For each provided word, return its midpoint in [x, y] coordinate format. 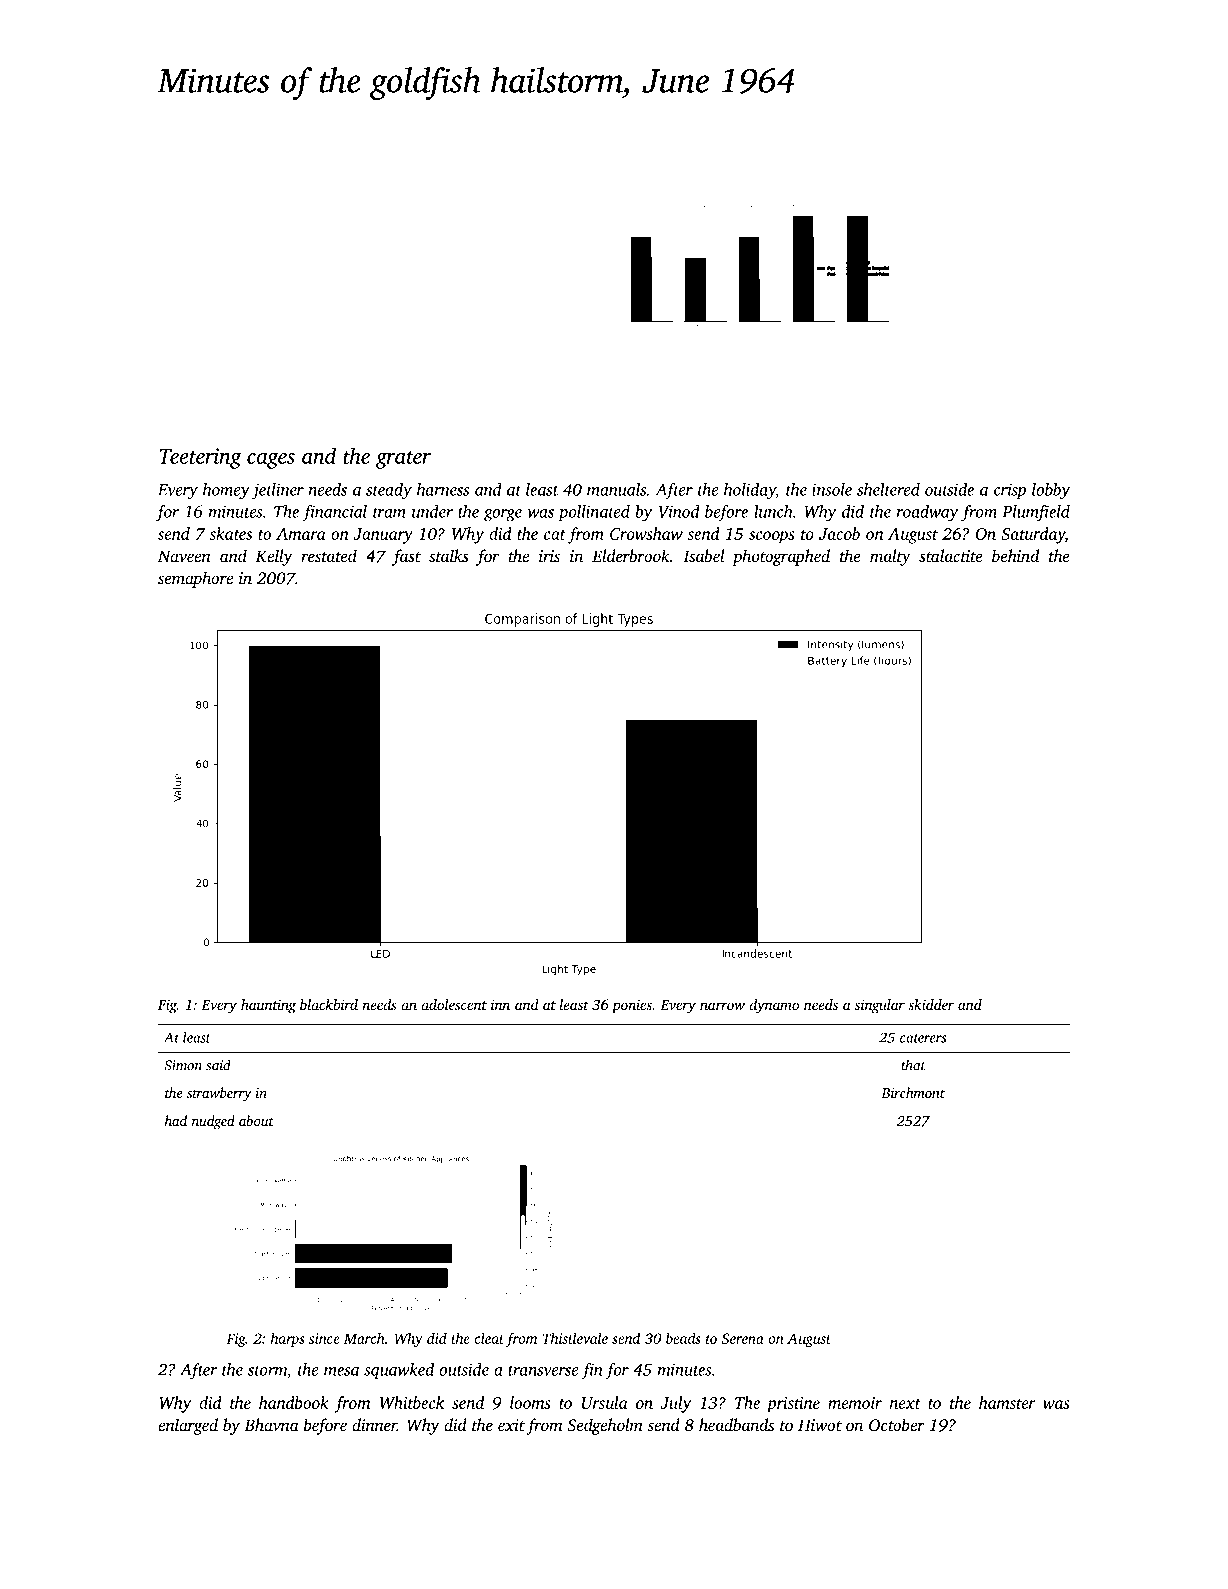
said [218, 1065]
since [324, 1338]
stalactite [951, 555]
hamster [1007, 1402]
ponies [632, 1006]
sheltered [888, 489]
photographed [781, 557]
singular [880, 1006]
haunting [268, 1006]
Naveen [184, 556]
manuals [616, 489]
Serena [743, 1338]
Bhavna [271, 1424]
